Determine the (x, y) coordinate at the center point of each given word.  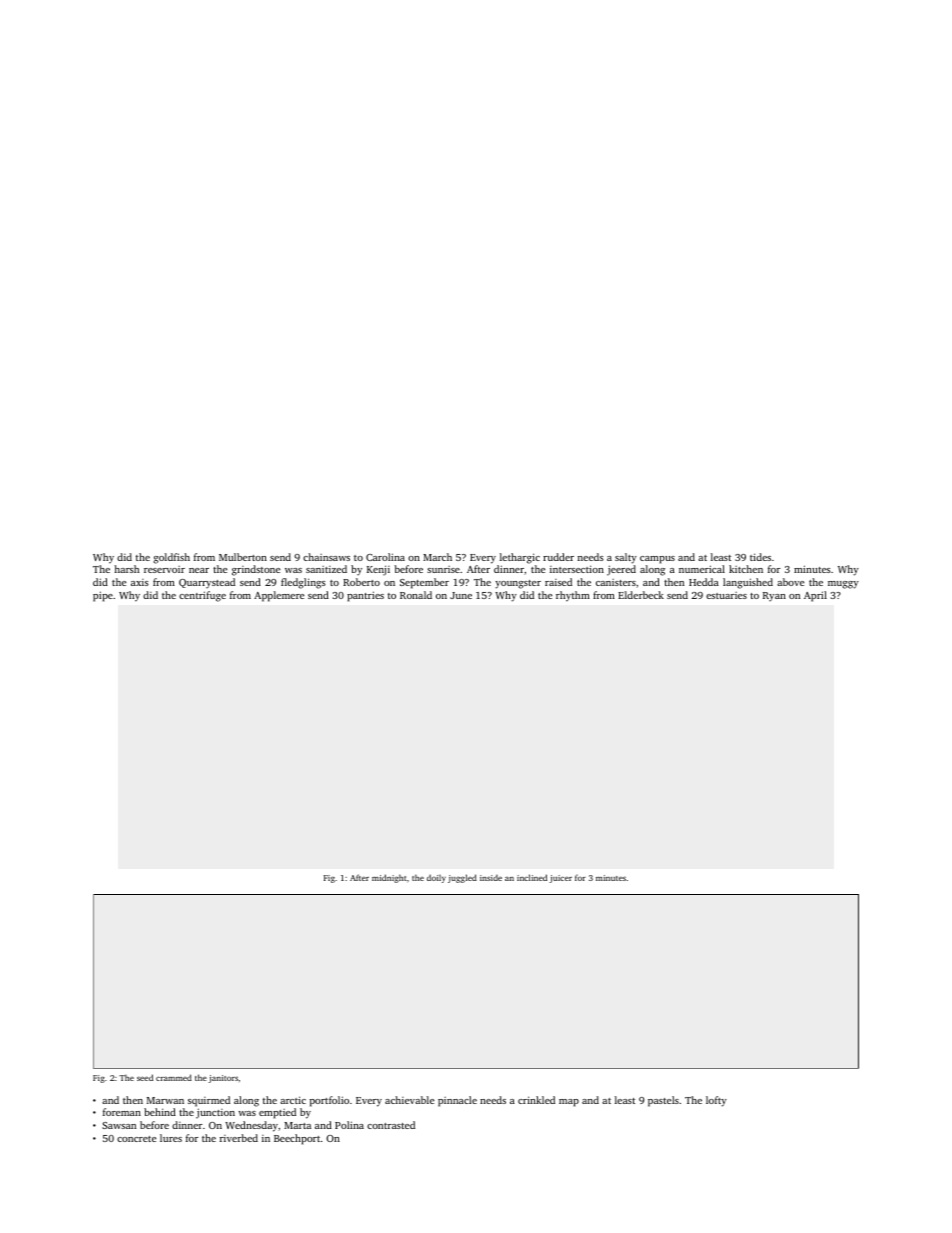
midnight (389, 878)
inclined (532, 877)
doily (436, 878)
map (569, 1103)
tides (760, 557)
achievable (409, 1100)
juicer (560, 879)
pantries (365, 596)
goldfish (171, 558)
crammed (174, 1077)
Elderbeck (641, 595)
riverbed (239, 1138)
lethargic (520, 558)
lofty (716, 1101)
